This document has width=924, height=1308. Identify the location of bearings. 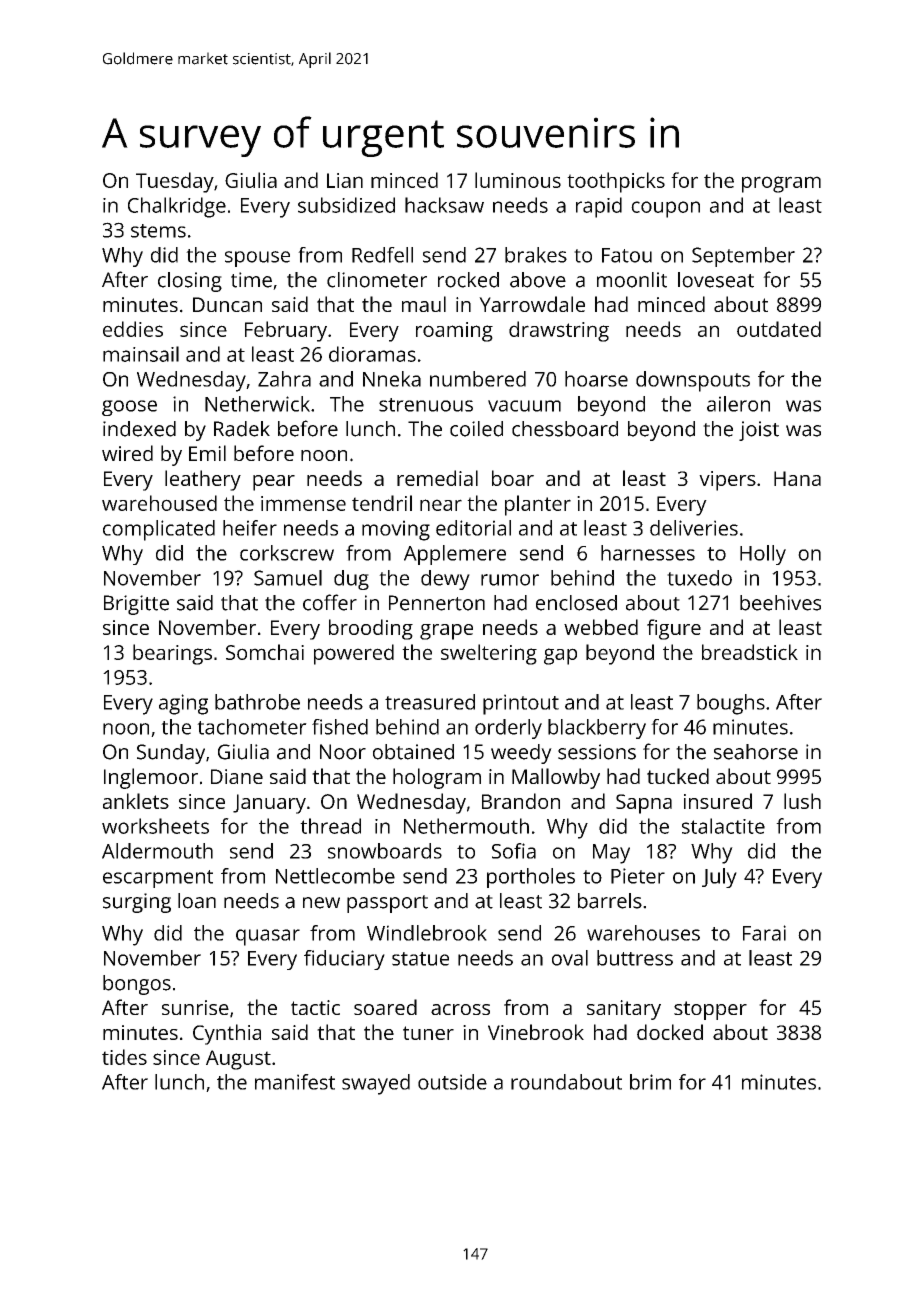
(172, 654).
